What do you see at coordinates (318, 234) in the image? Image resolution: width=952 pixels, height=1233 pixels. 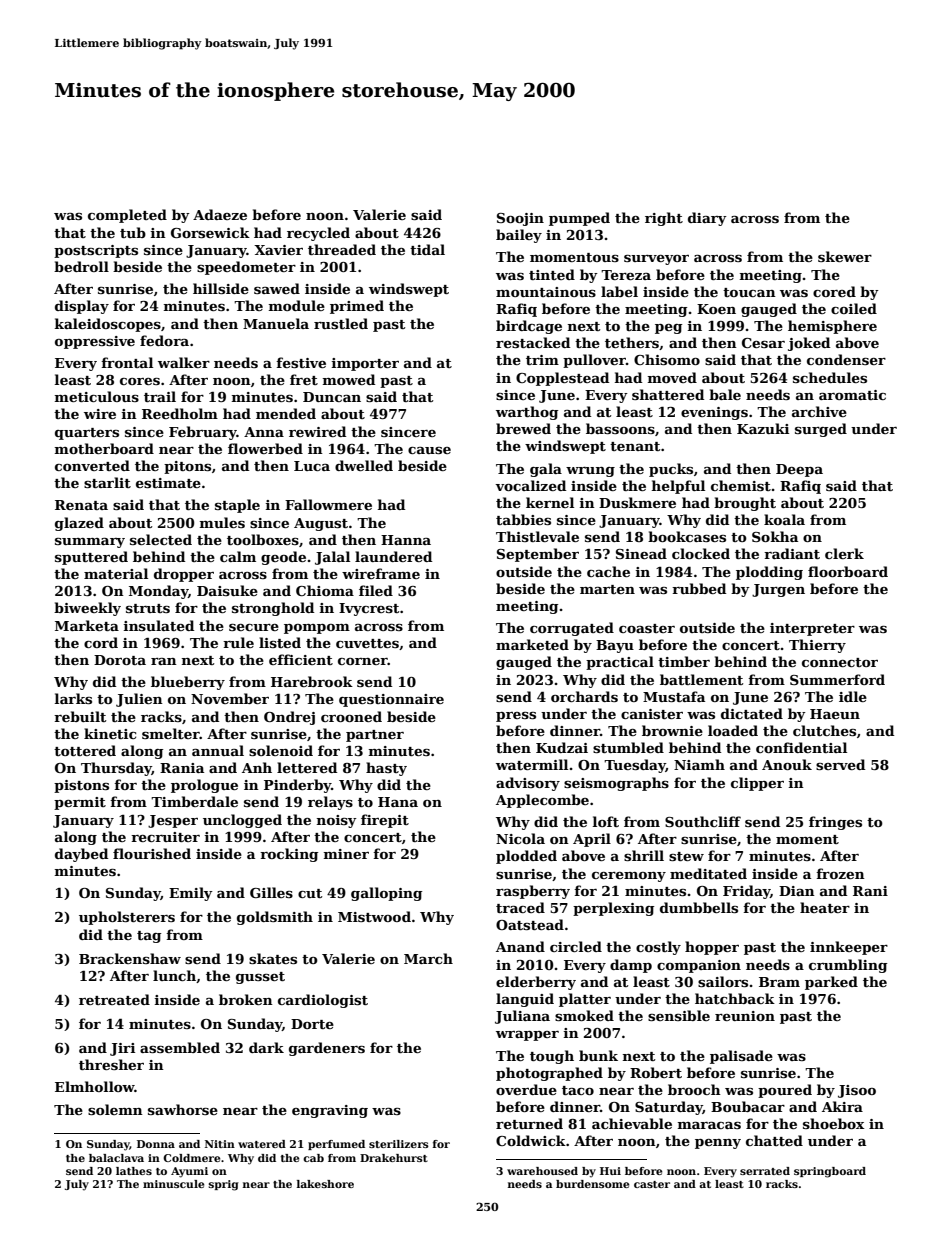 I see `recycled` at bounding box center [318, 234].
